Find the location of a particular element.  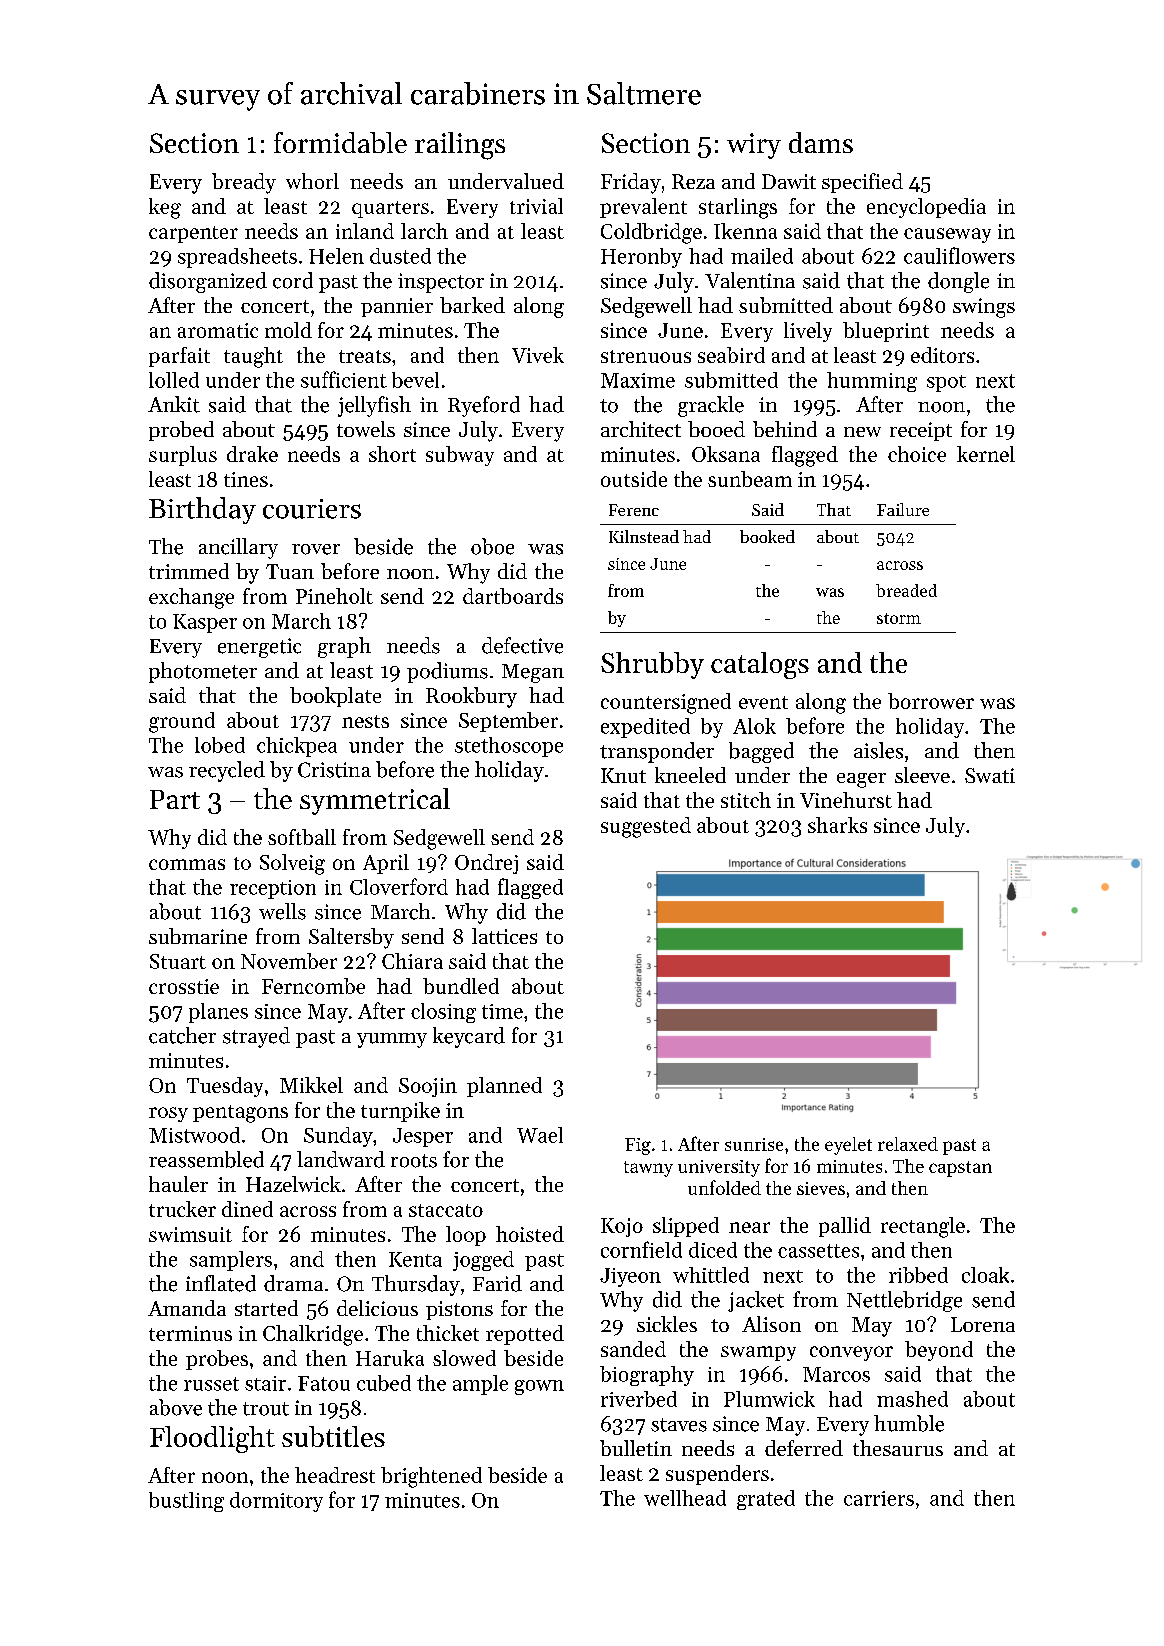

dusted is located at coordinates (400, 256).
